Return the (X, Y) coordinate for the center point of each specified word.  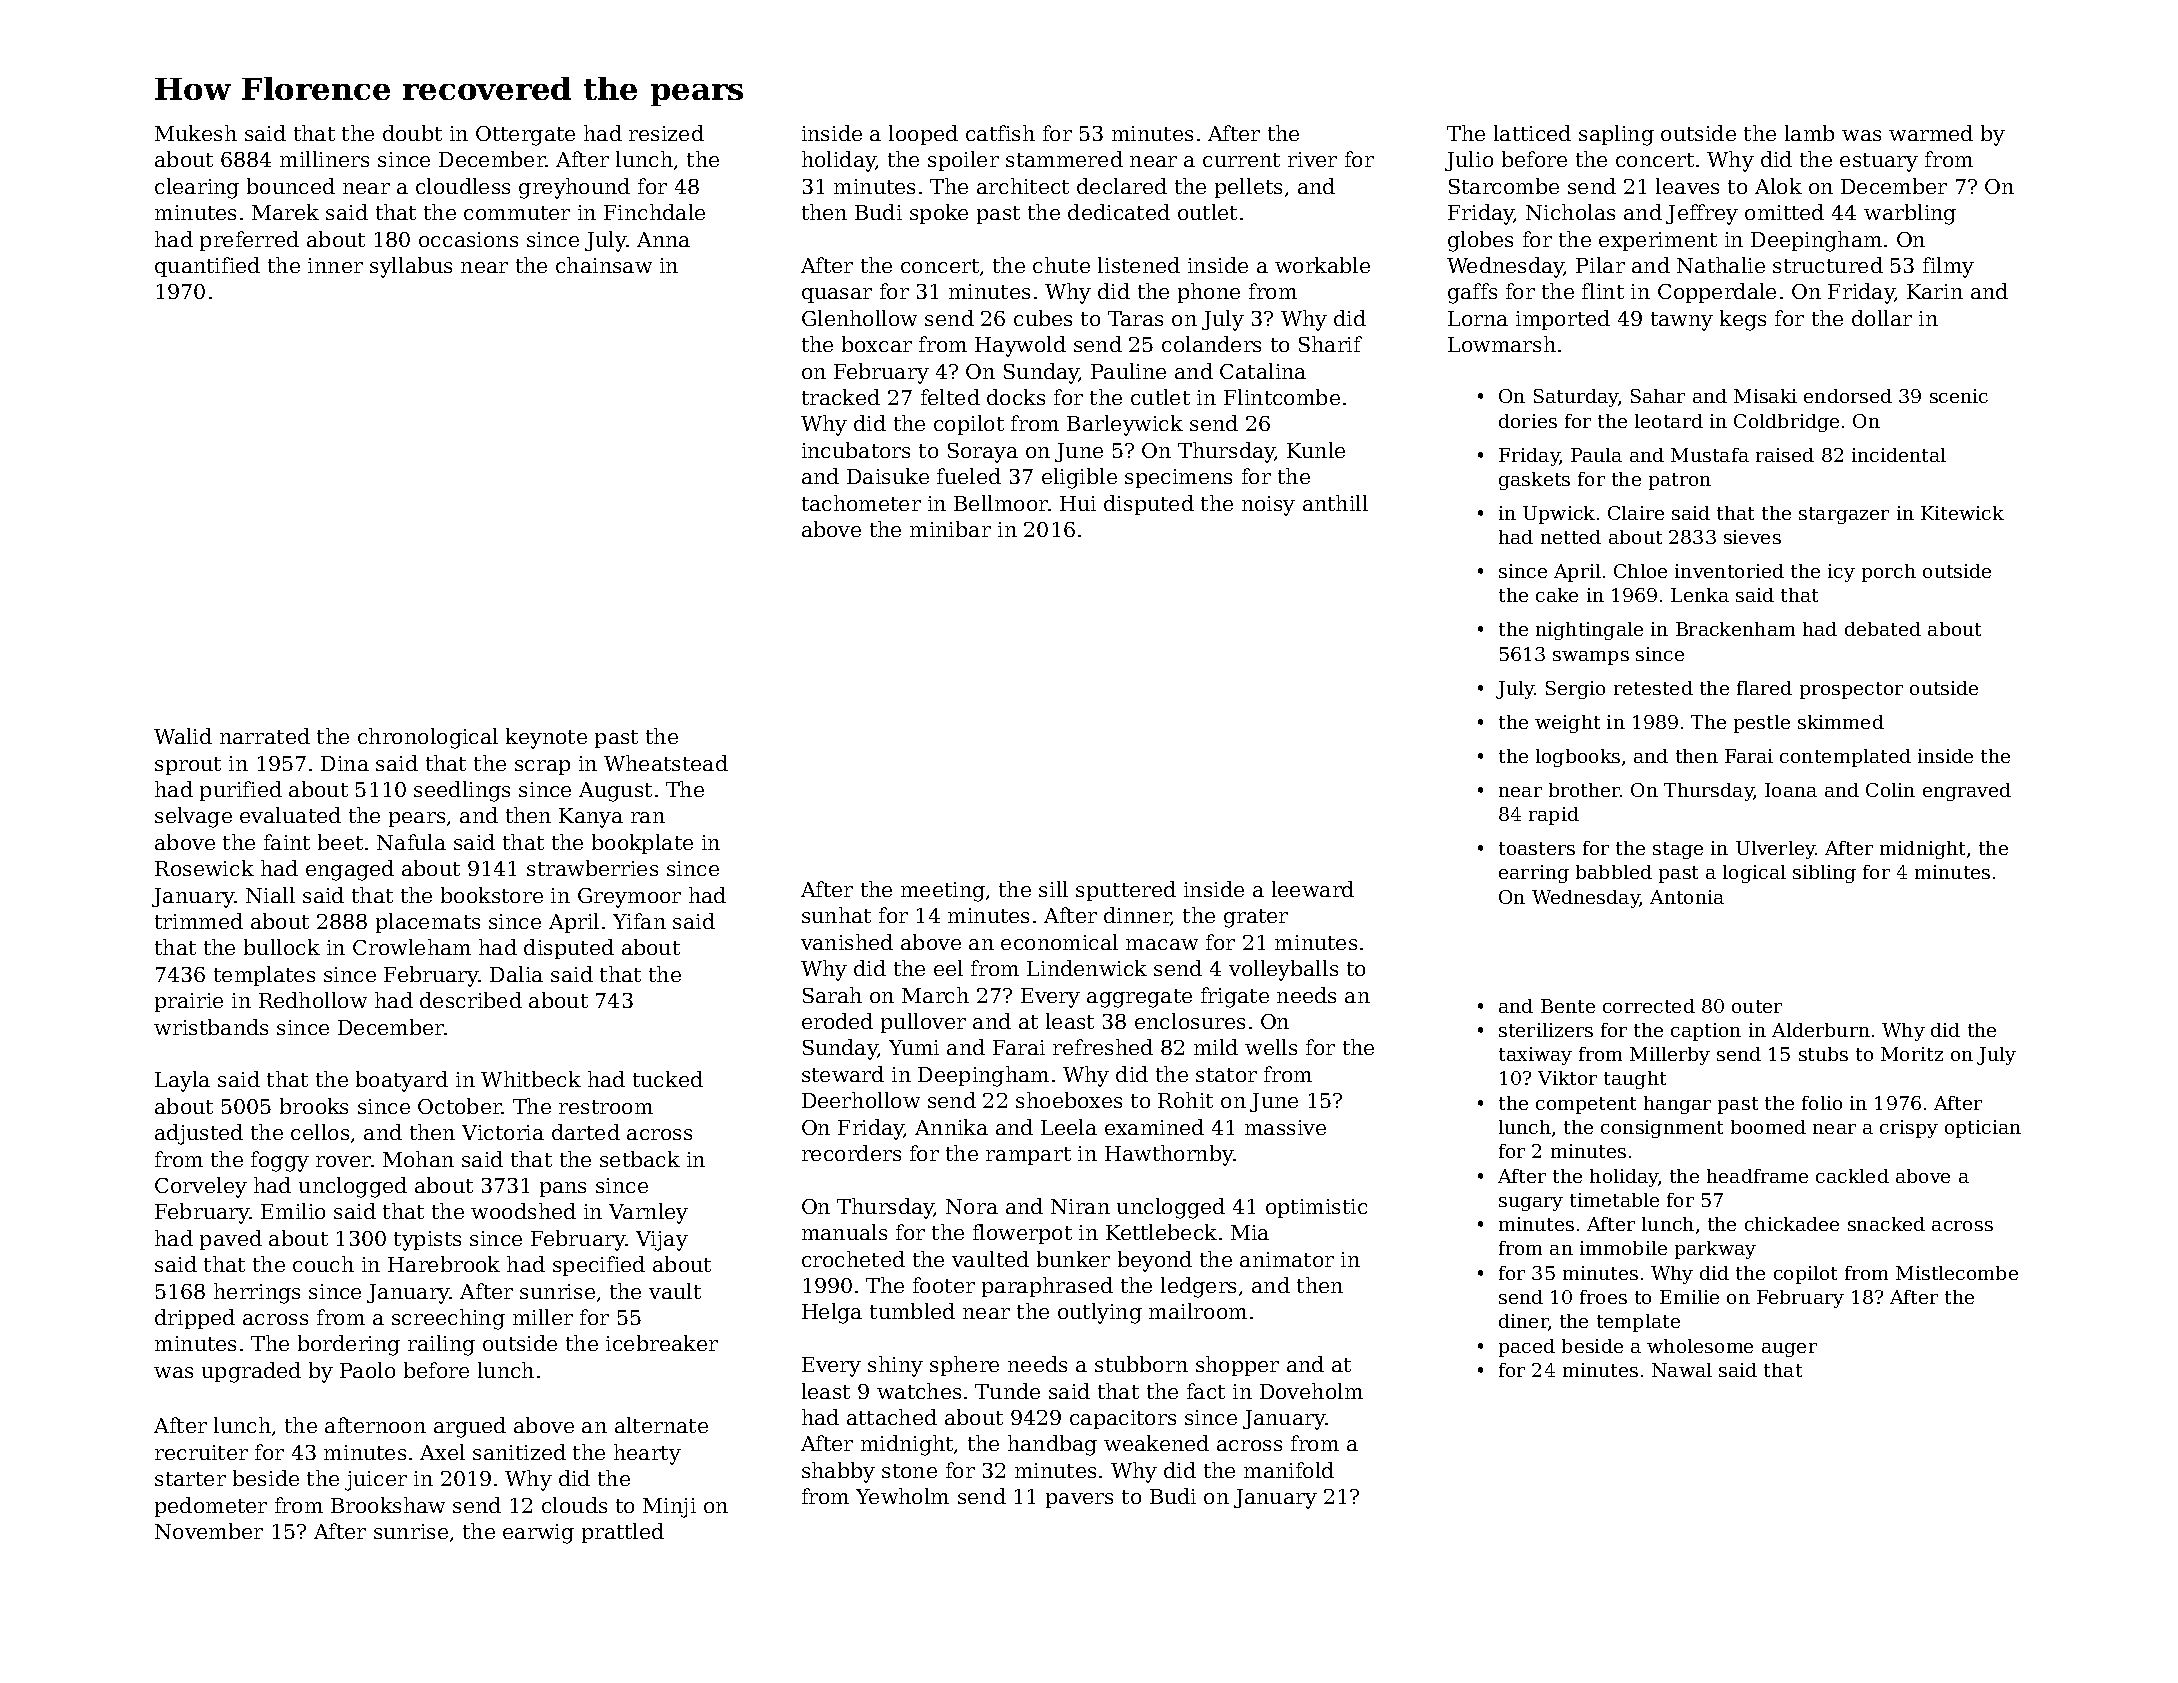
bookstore (492, 895)
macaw (1162, 944)
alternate (661, 1425)
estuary (1879, 162)
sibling (1824, 874)
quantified (207, 267)
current (1241, 160)
